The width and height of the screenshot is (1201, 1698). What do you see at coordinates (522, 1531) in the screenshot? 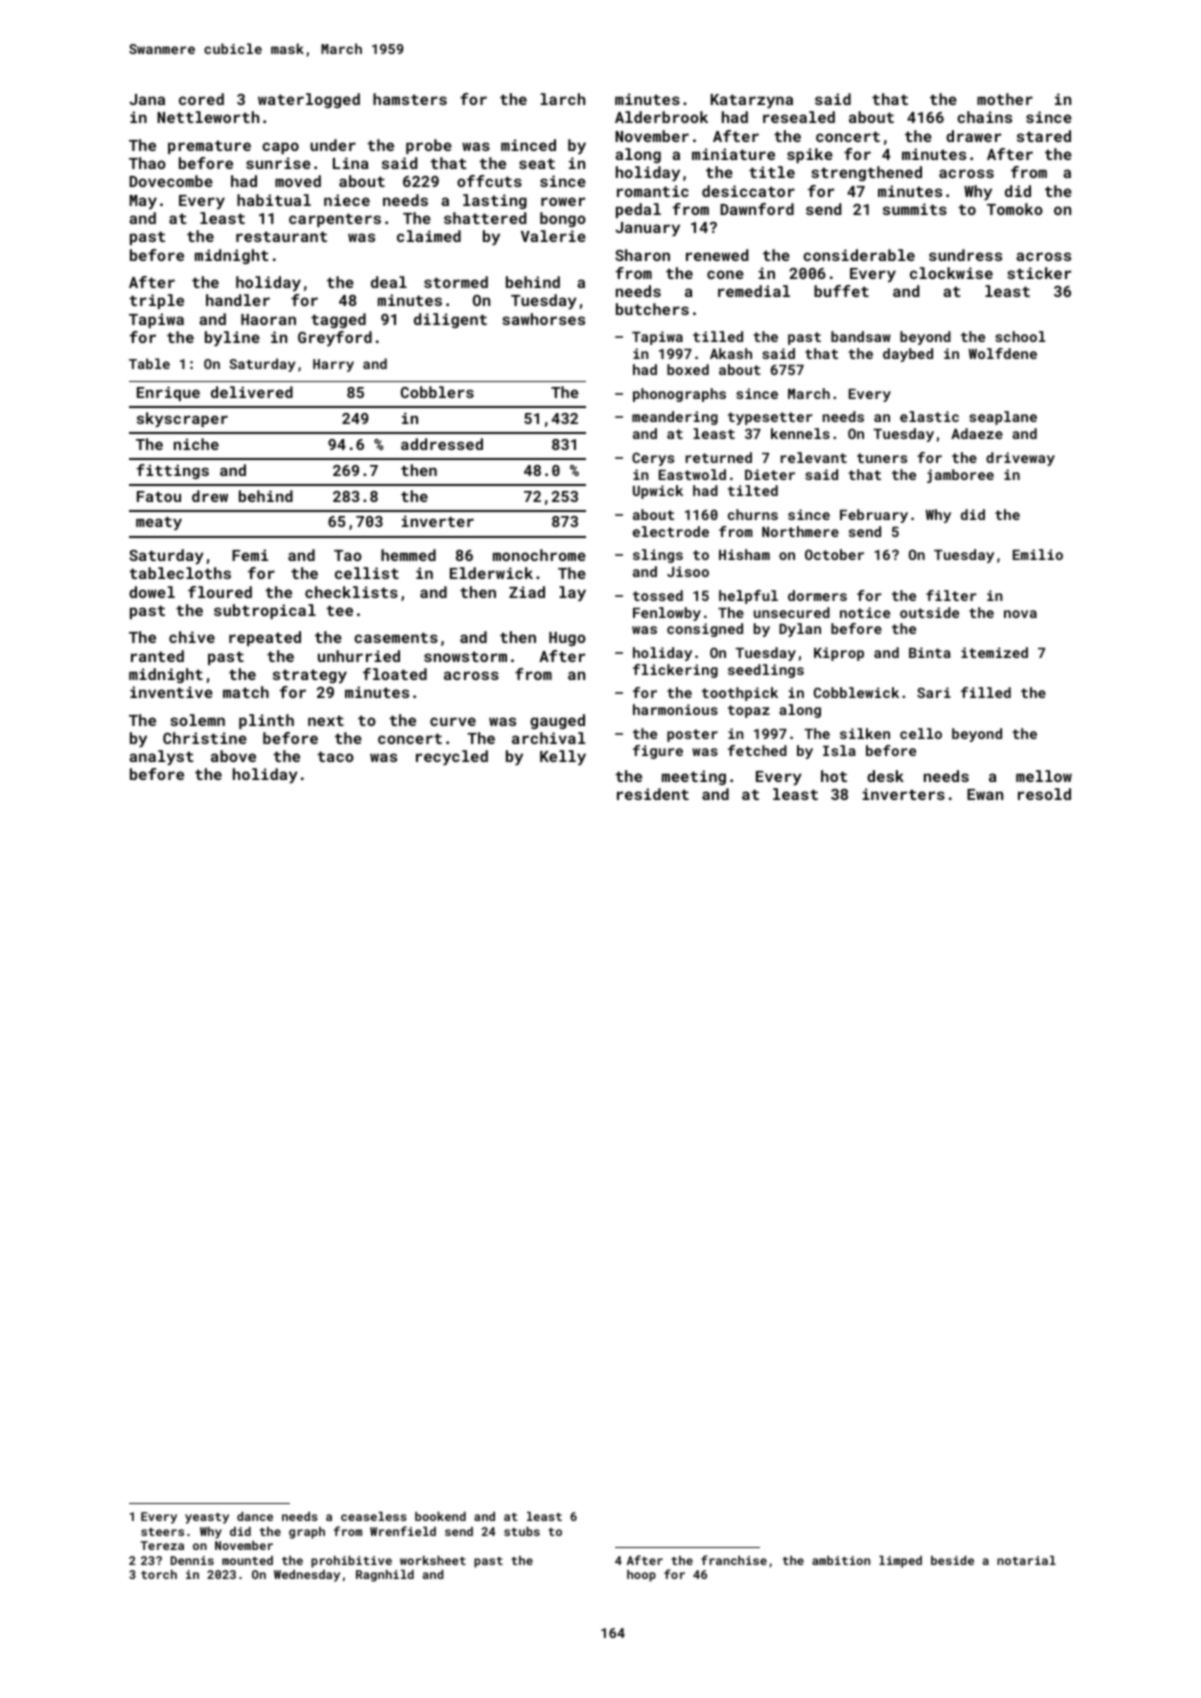
I see `stubs` at bounding box center [522, 1531].
